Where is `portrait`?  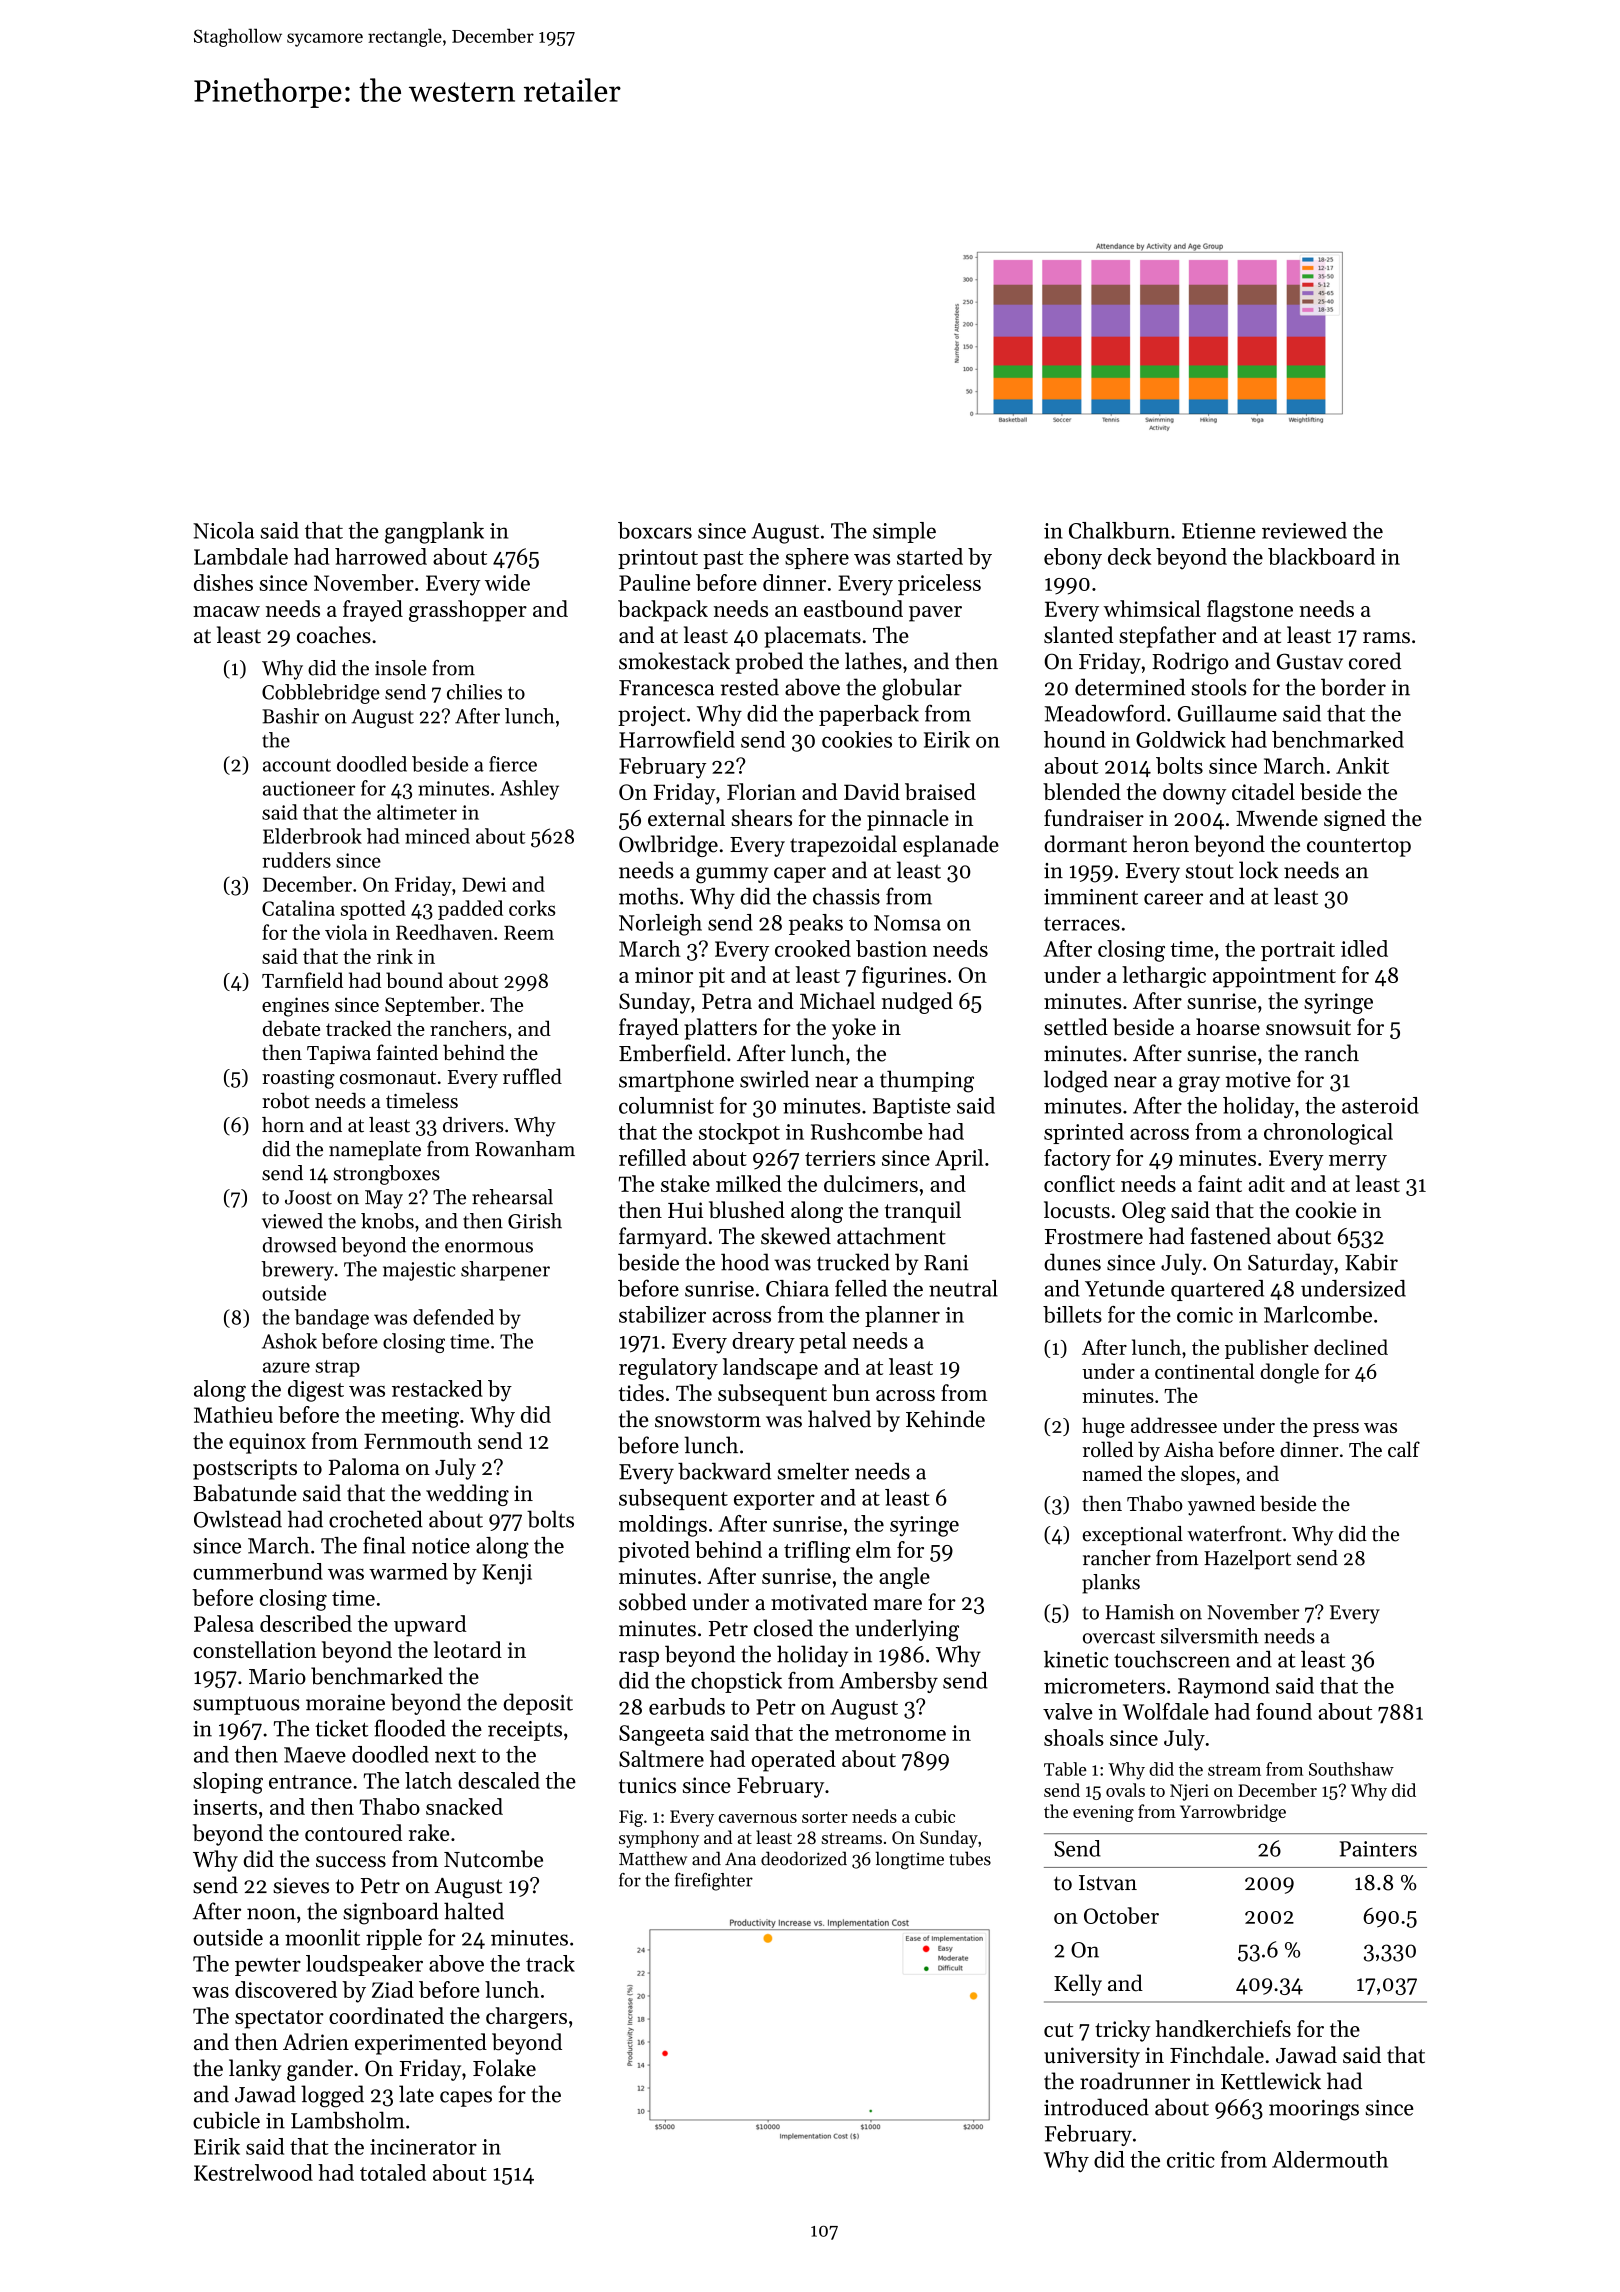 portrait is located at coordinates (1298, 951).
